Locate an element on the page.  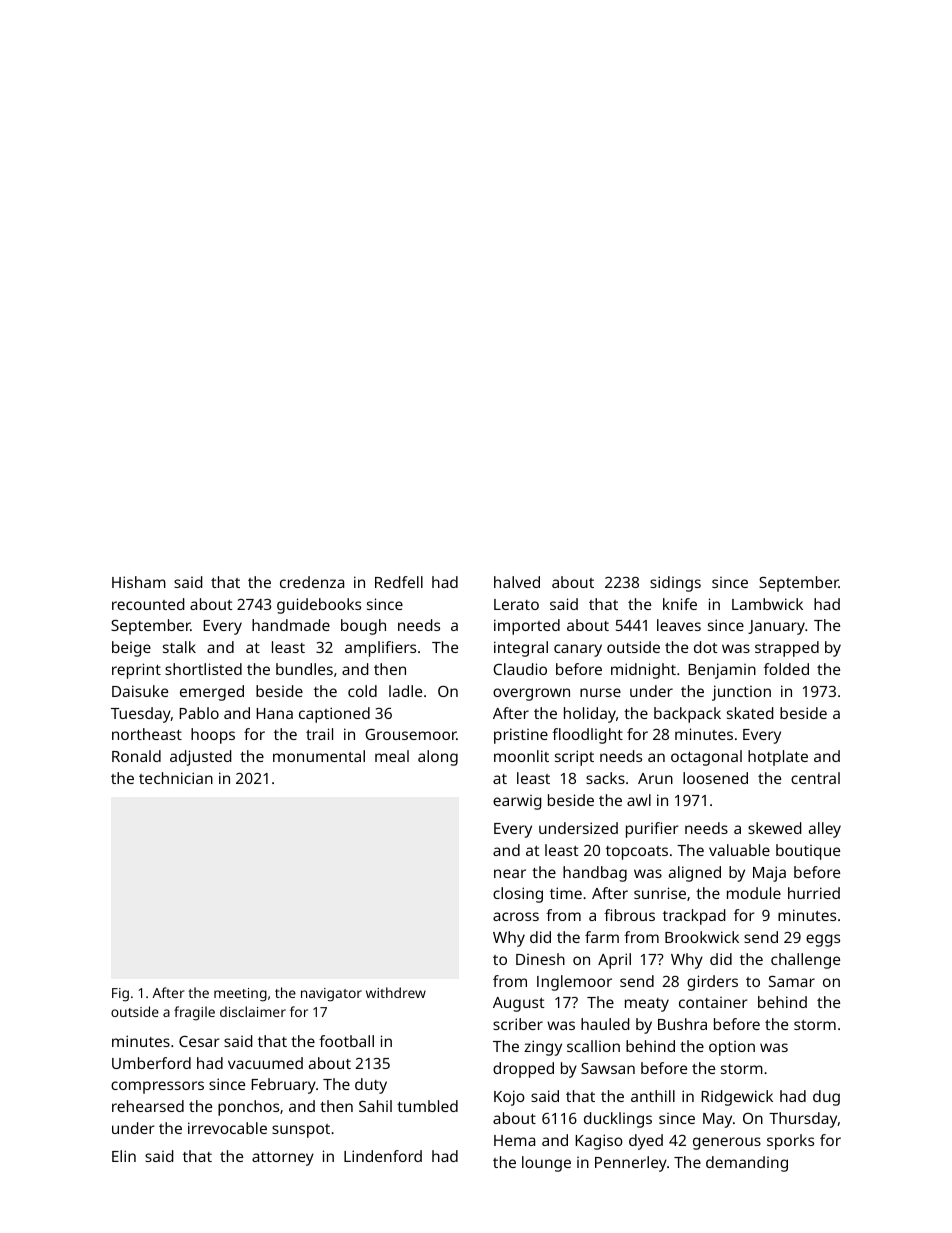
meaty is located at coordinates (647, 1005).
